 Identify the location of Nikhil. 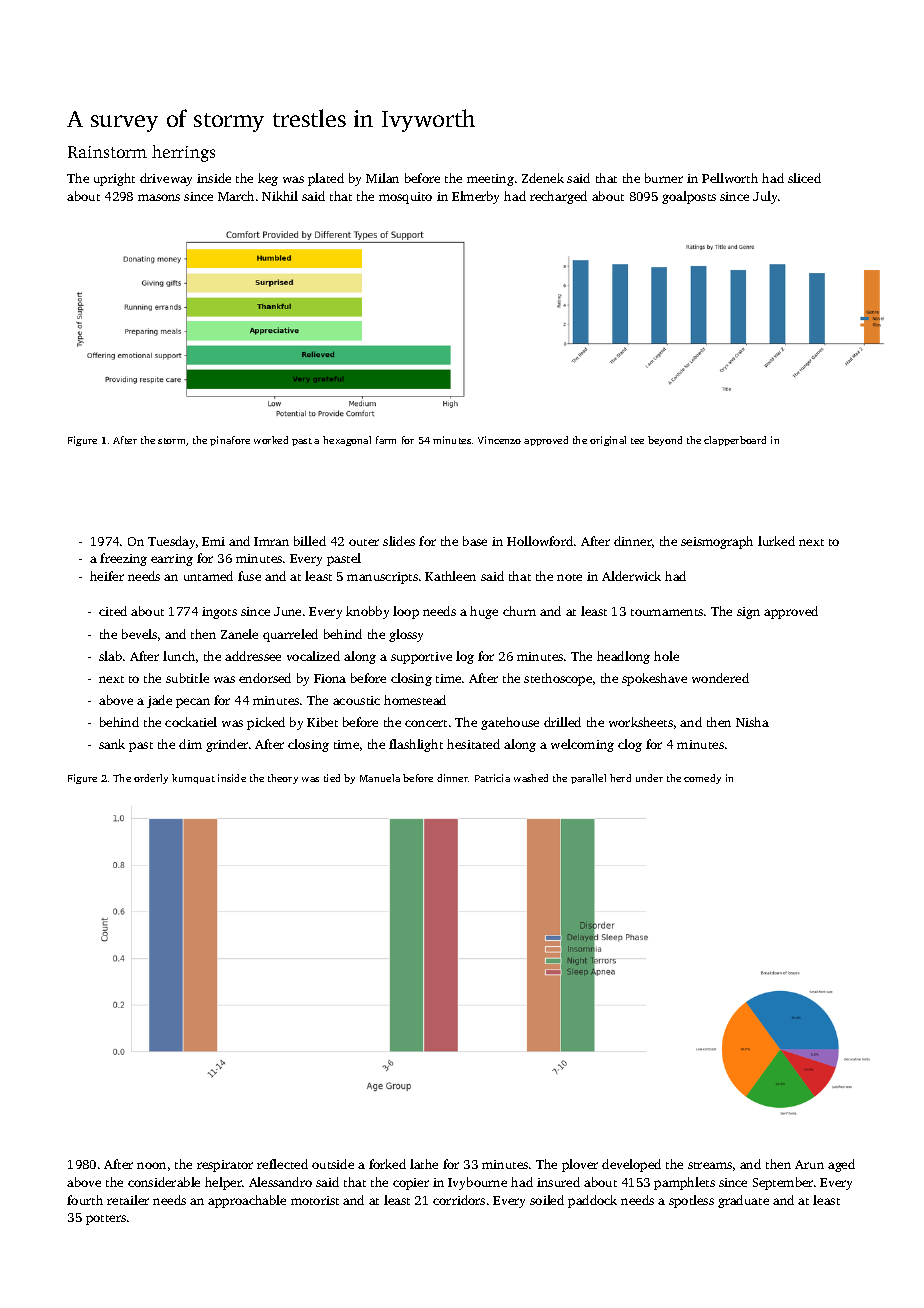
(280, 196).
